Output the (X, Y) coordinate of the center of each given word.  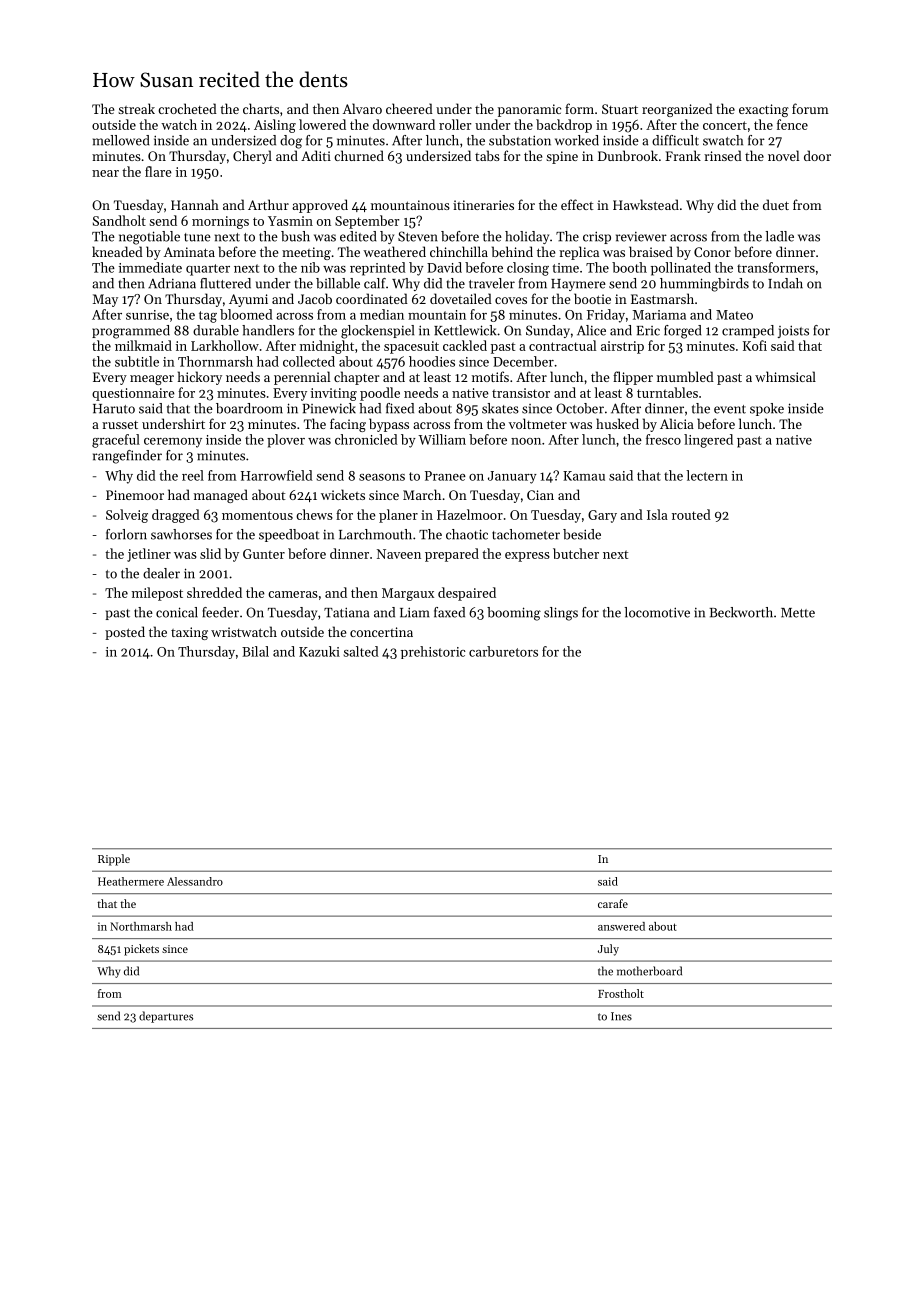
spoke (767, 409)
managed (221, 496)
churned (359, 155)
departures (166, 1017)
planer (398, 516)
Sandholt (119, 220)
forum (810, 108)
